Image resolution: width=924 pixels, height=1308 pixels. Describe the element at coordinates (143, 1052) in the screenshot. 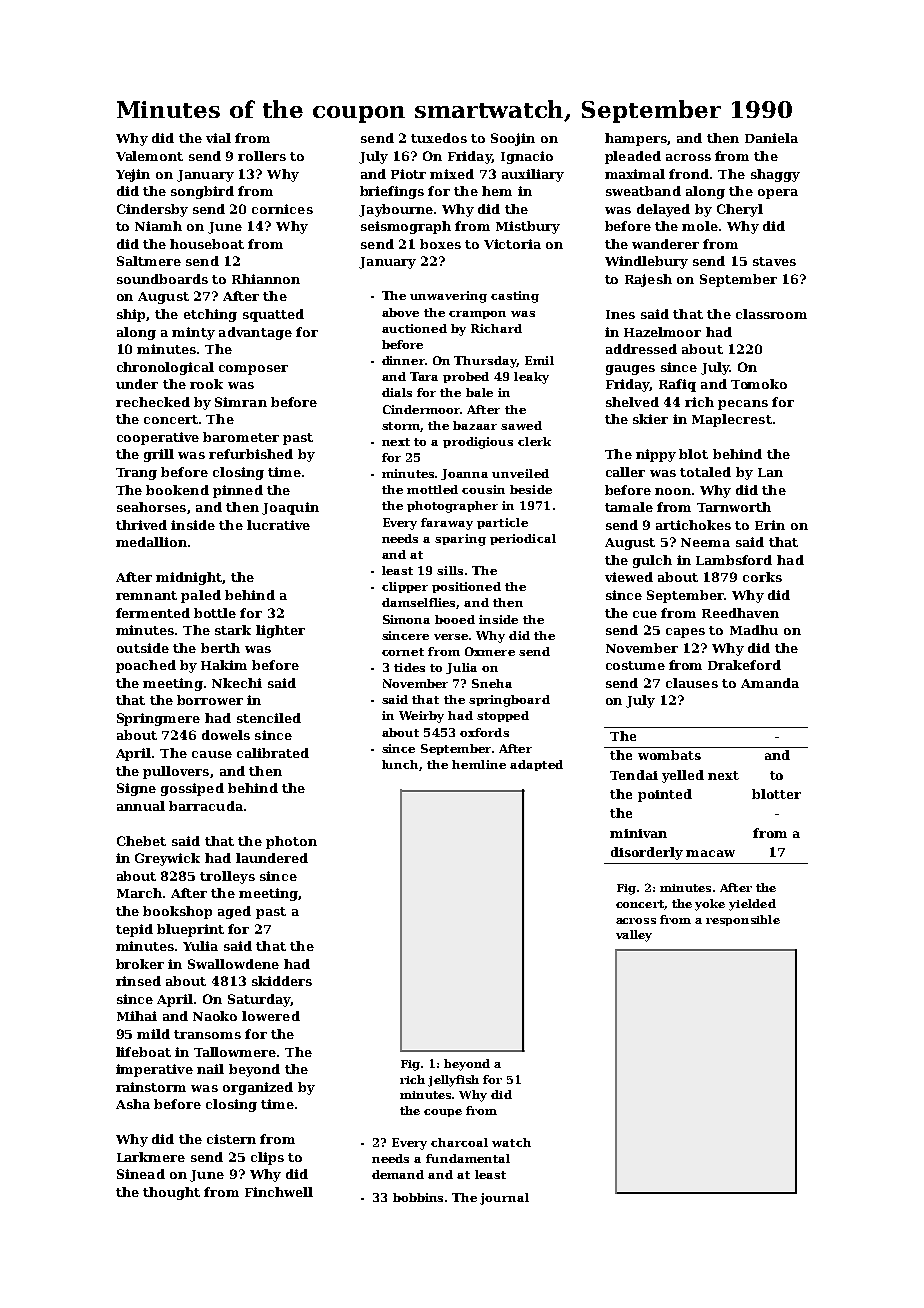

I see `lifeboat` at that location.
